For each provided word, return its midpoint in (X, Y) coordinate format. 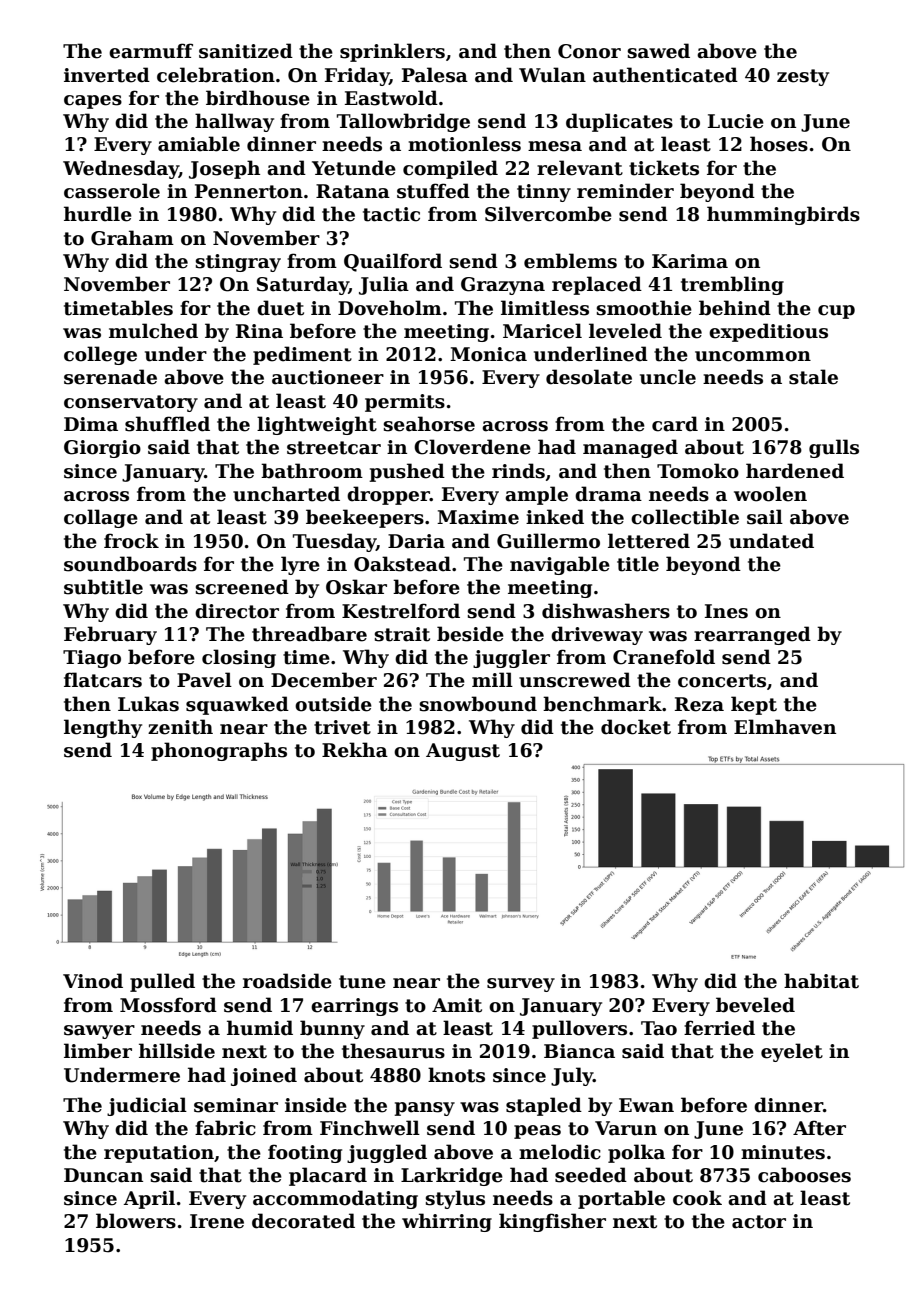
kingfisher (552, 1222)
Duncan (103, 1175)
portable (621, 1199)
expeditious (768, 332)
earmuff (151, 51)
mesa (555, 146)
